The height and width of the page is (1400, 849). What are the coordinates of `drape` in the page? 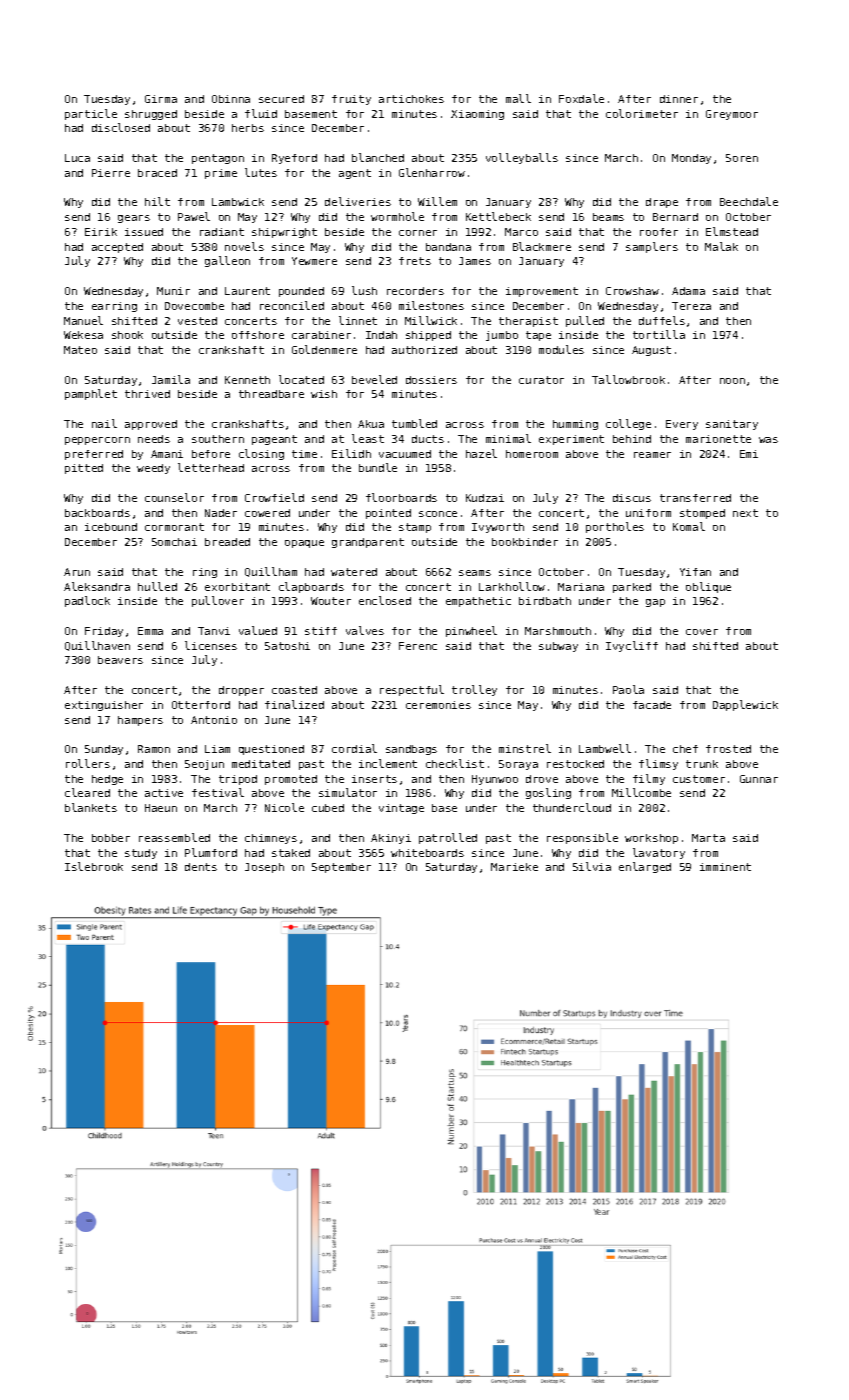 It's located at (662, 203).
